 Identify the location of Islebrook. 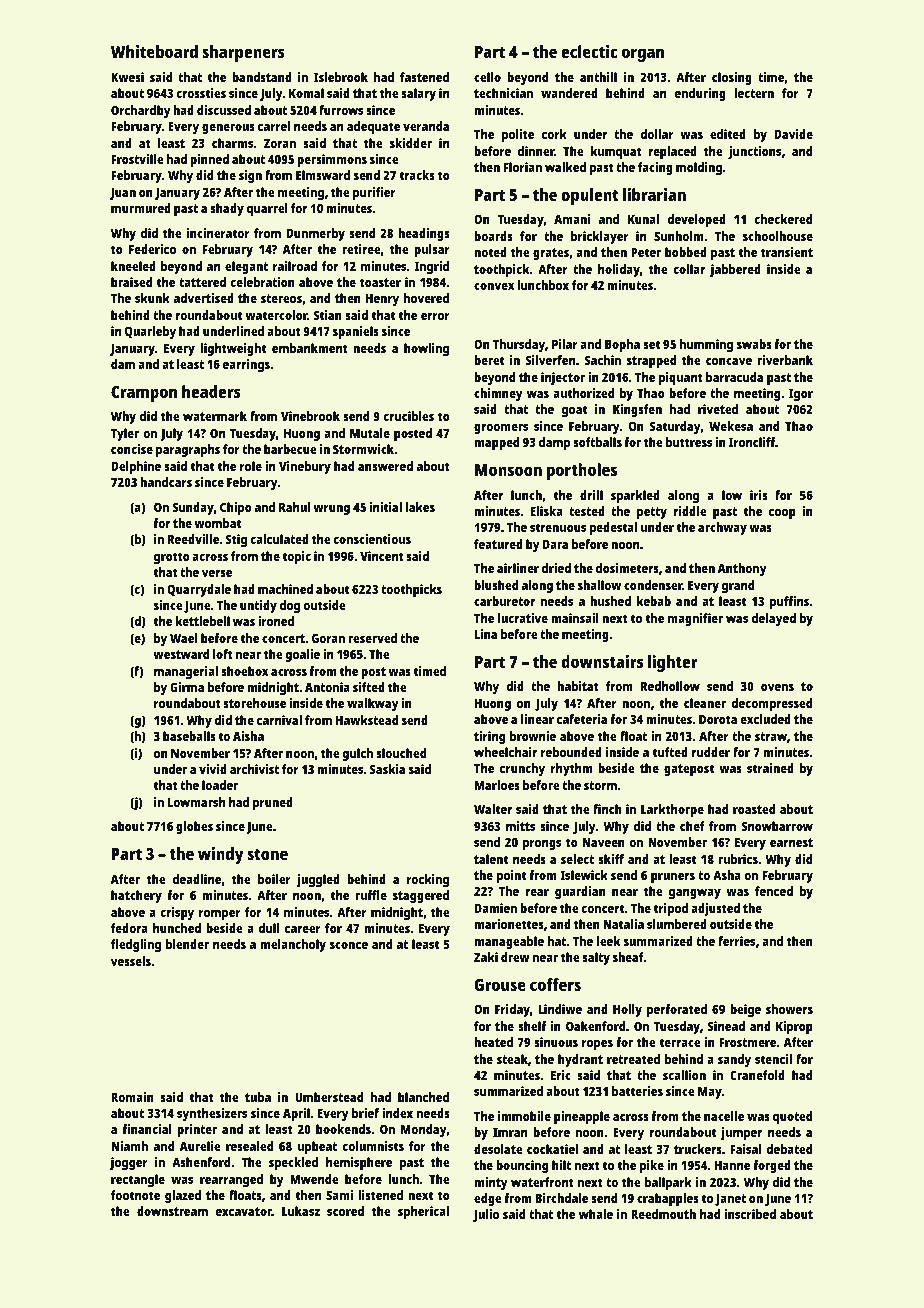
(341, 77).
